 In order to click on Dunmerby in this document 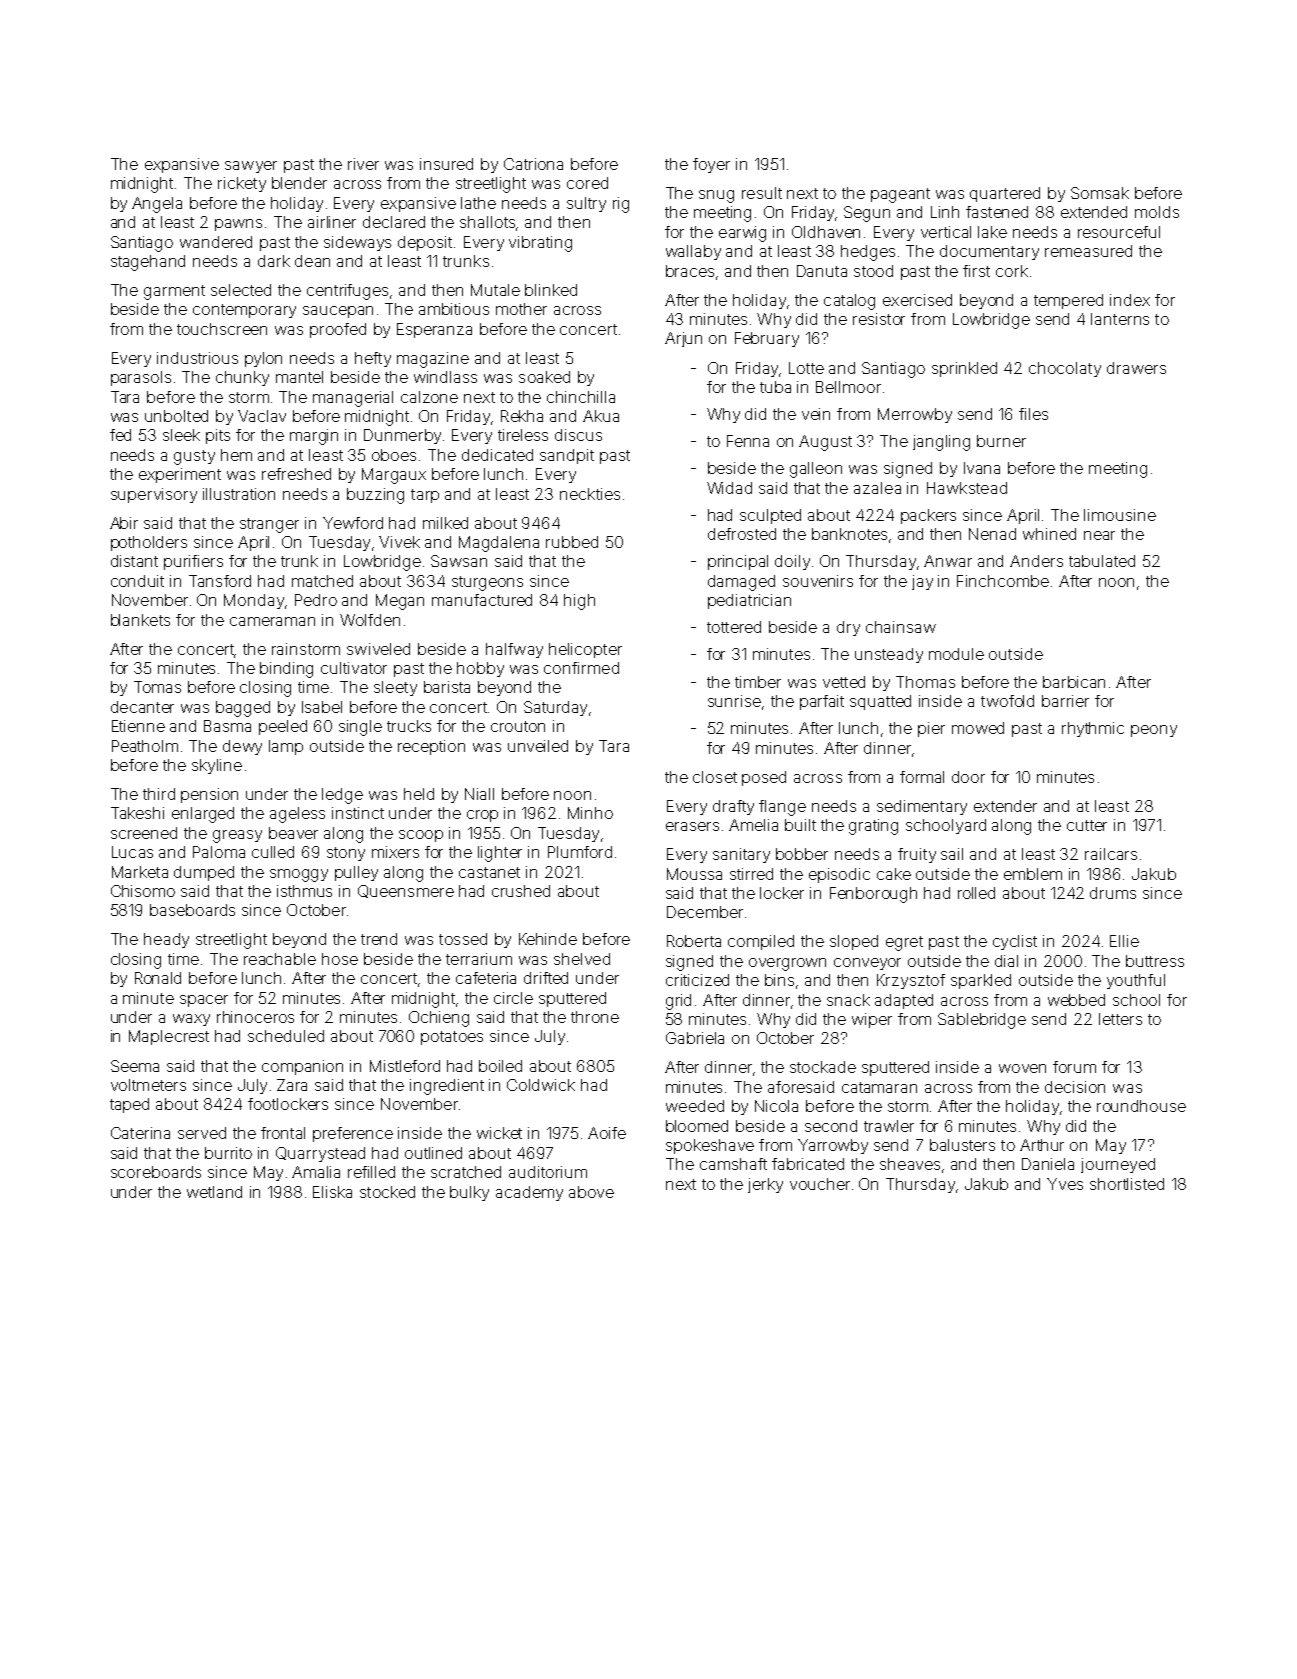, I will do `click(402, 436)`.
